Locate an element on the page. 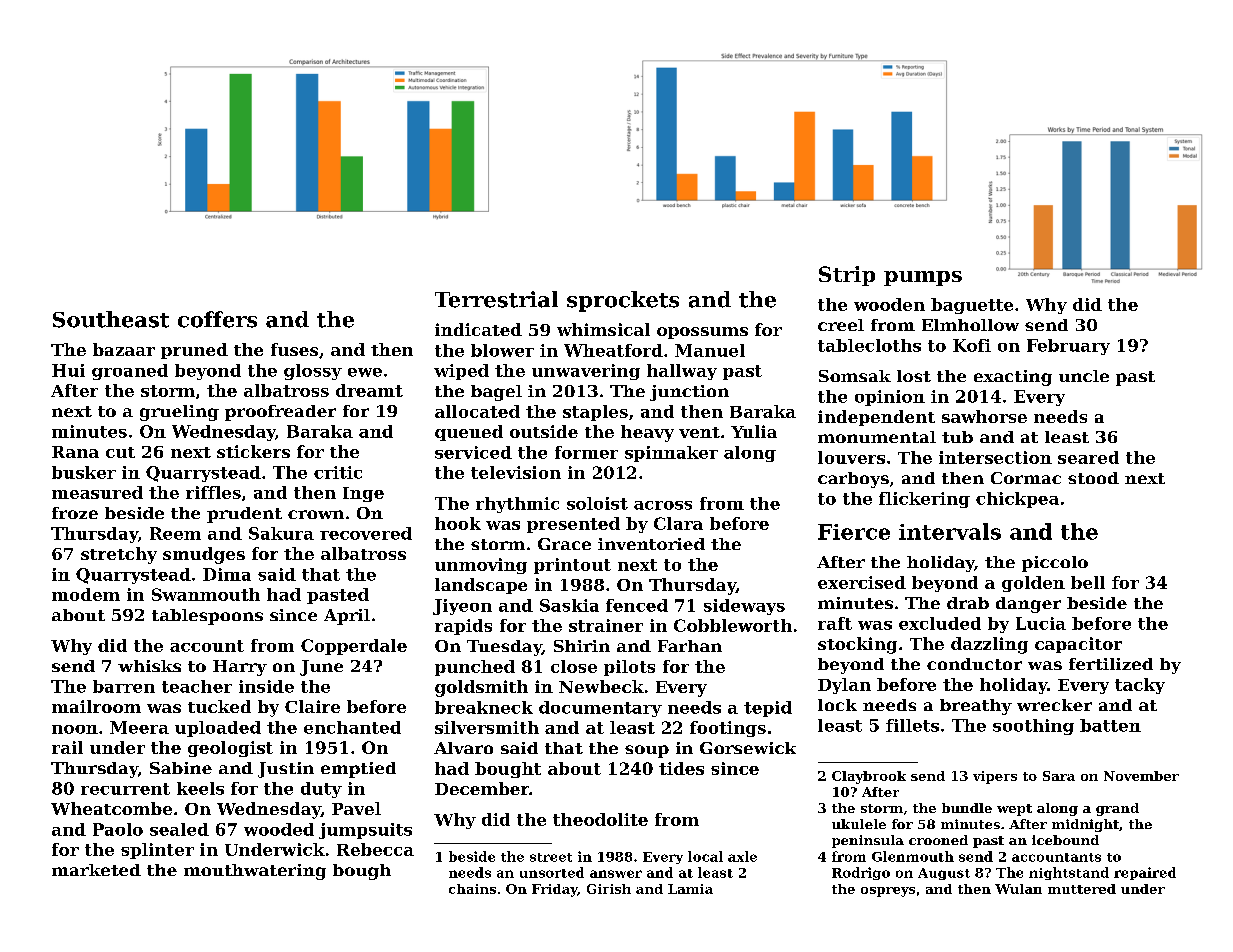  opossums is located at coordinates (702, 333).
